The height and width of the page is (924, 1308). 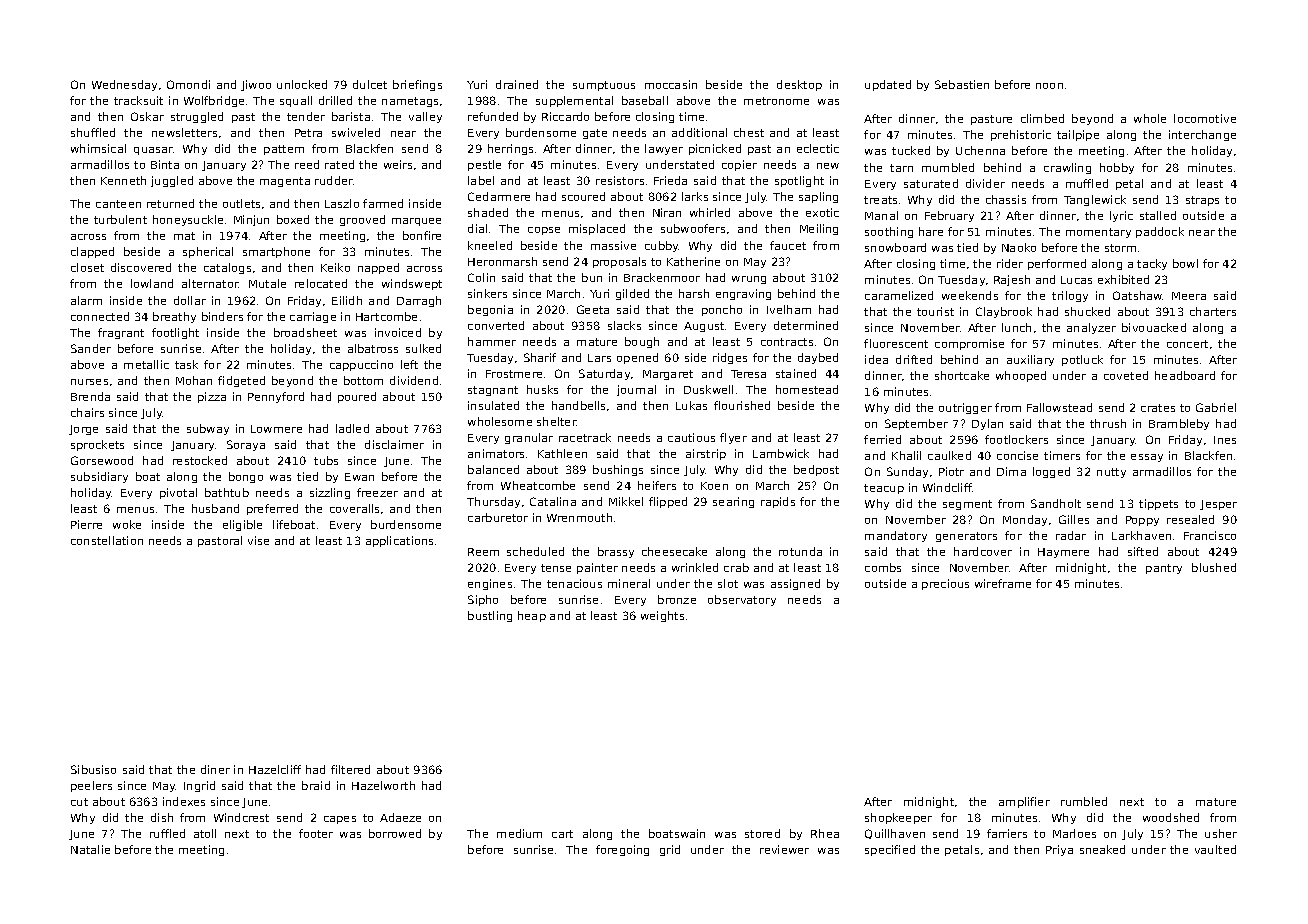 What do you see at coordinates (1164, 569) in the page?
I see `pantry` at bounding box center [1164, 569].
